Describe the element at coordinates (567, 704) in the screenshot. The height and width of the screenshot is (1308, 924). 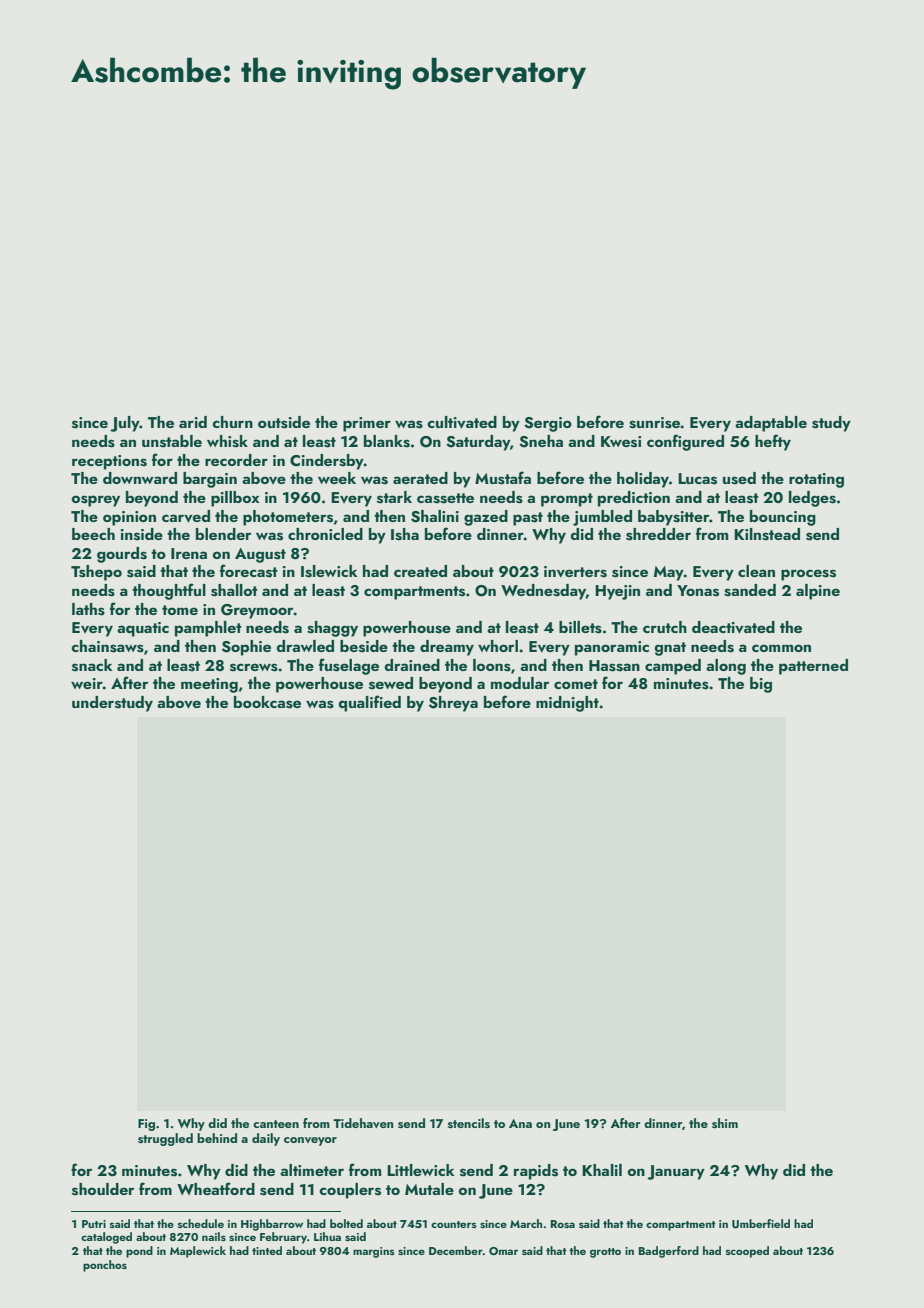
I see `midnight` at that location.
